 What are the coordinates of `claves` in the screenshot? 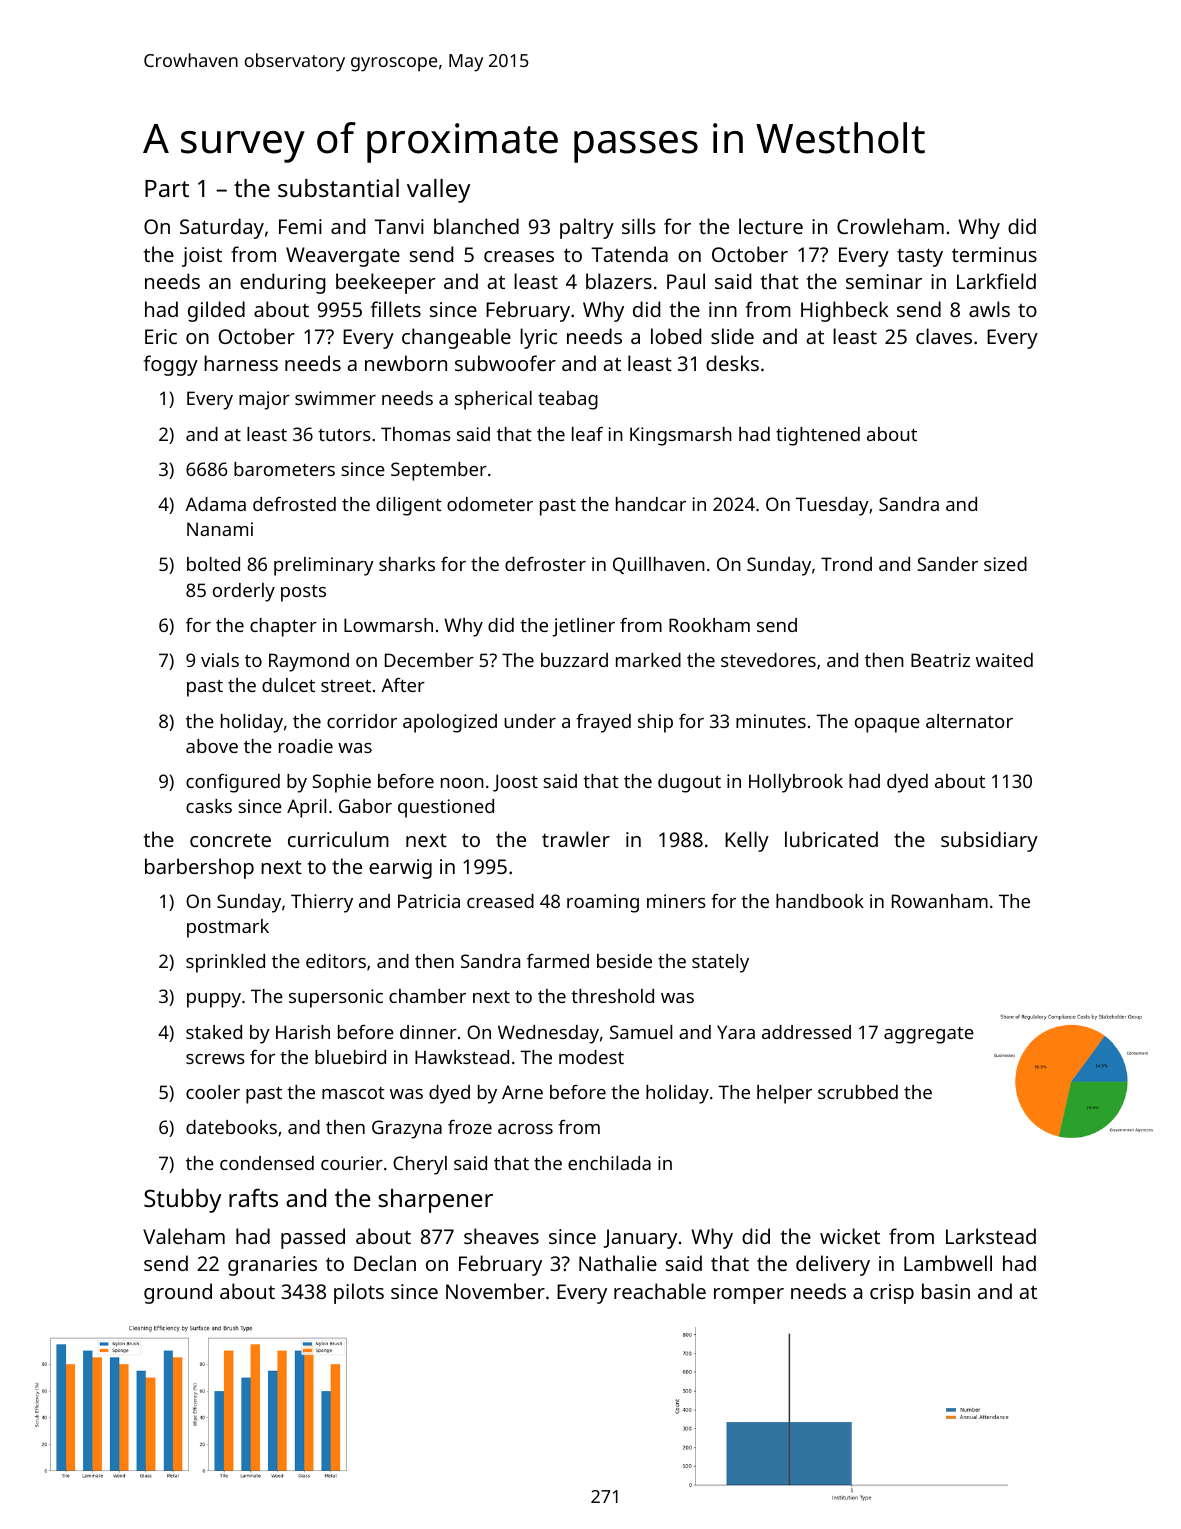 It's located at (944, 336).
